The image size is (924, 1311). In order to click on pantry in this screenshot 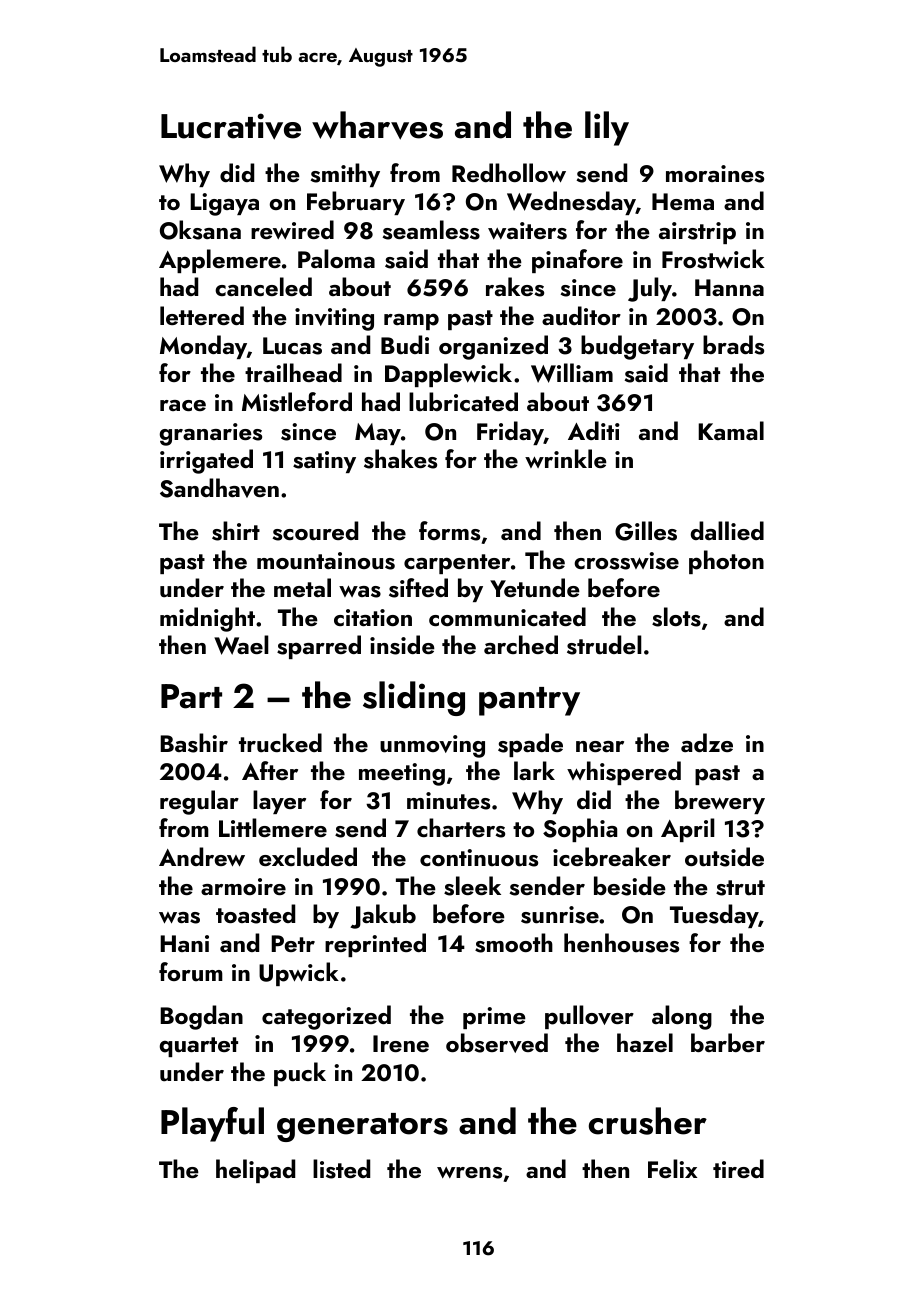, I will do `click(529, 701)`.
